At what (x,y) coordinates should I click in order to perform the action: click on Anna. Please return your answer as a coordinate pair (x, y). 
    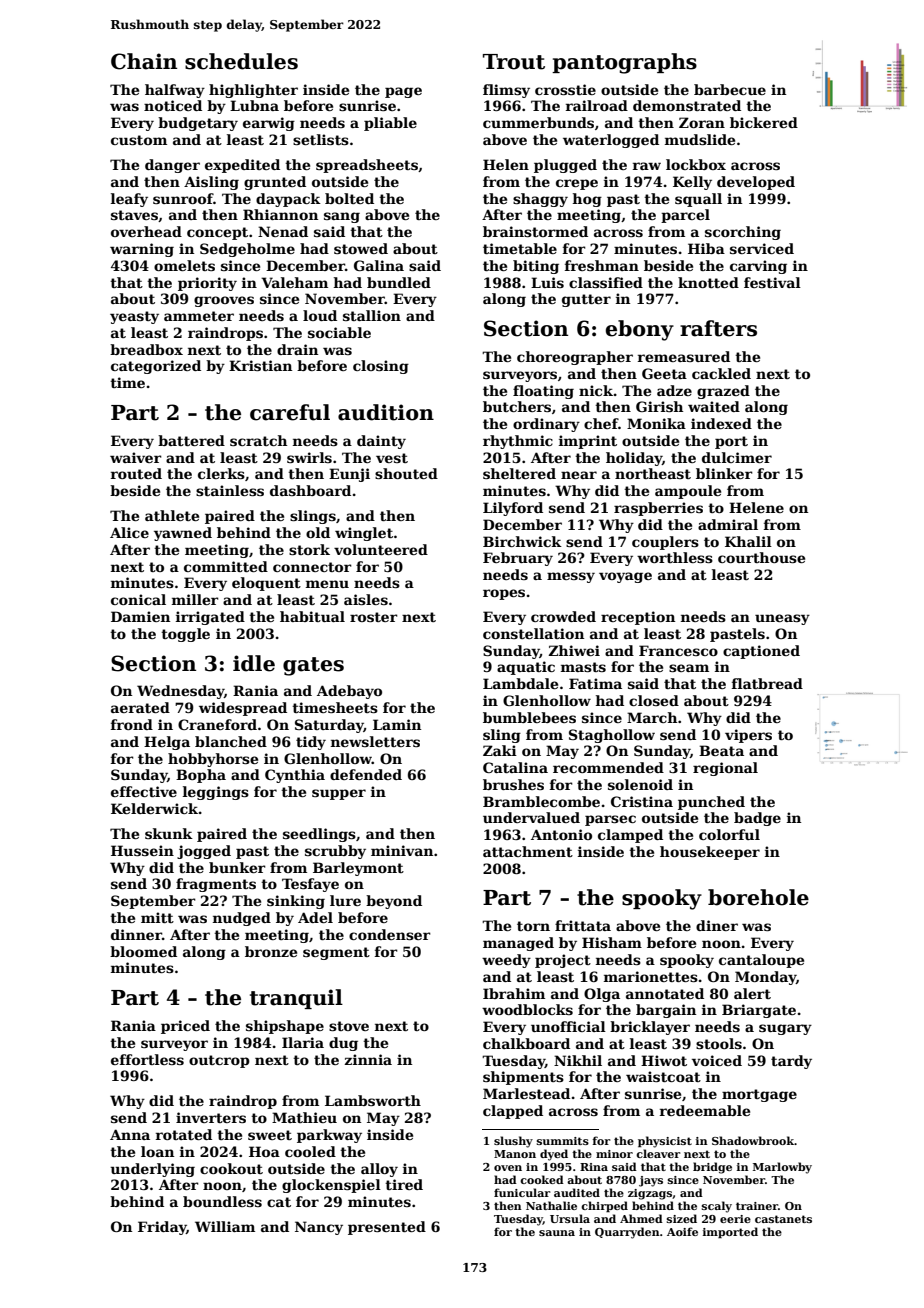
    Looking at the image, I should click on (130, 1134).
